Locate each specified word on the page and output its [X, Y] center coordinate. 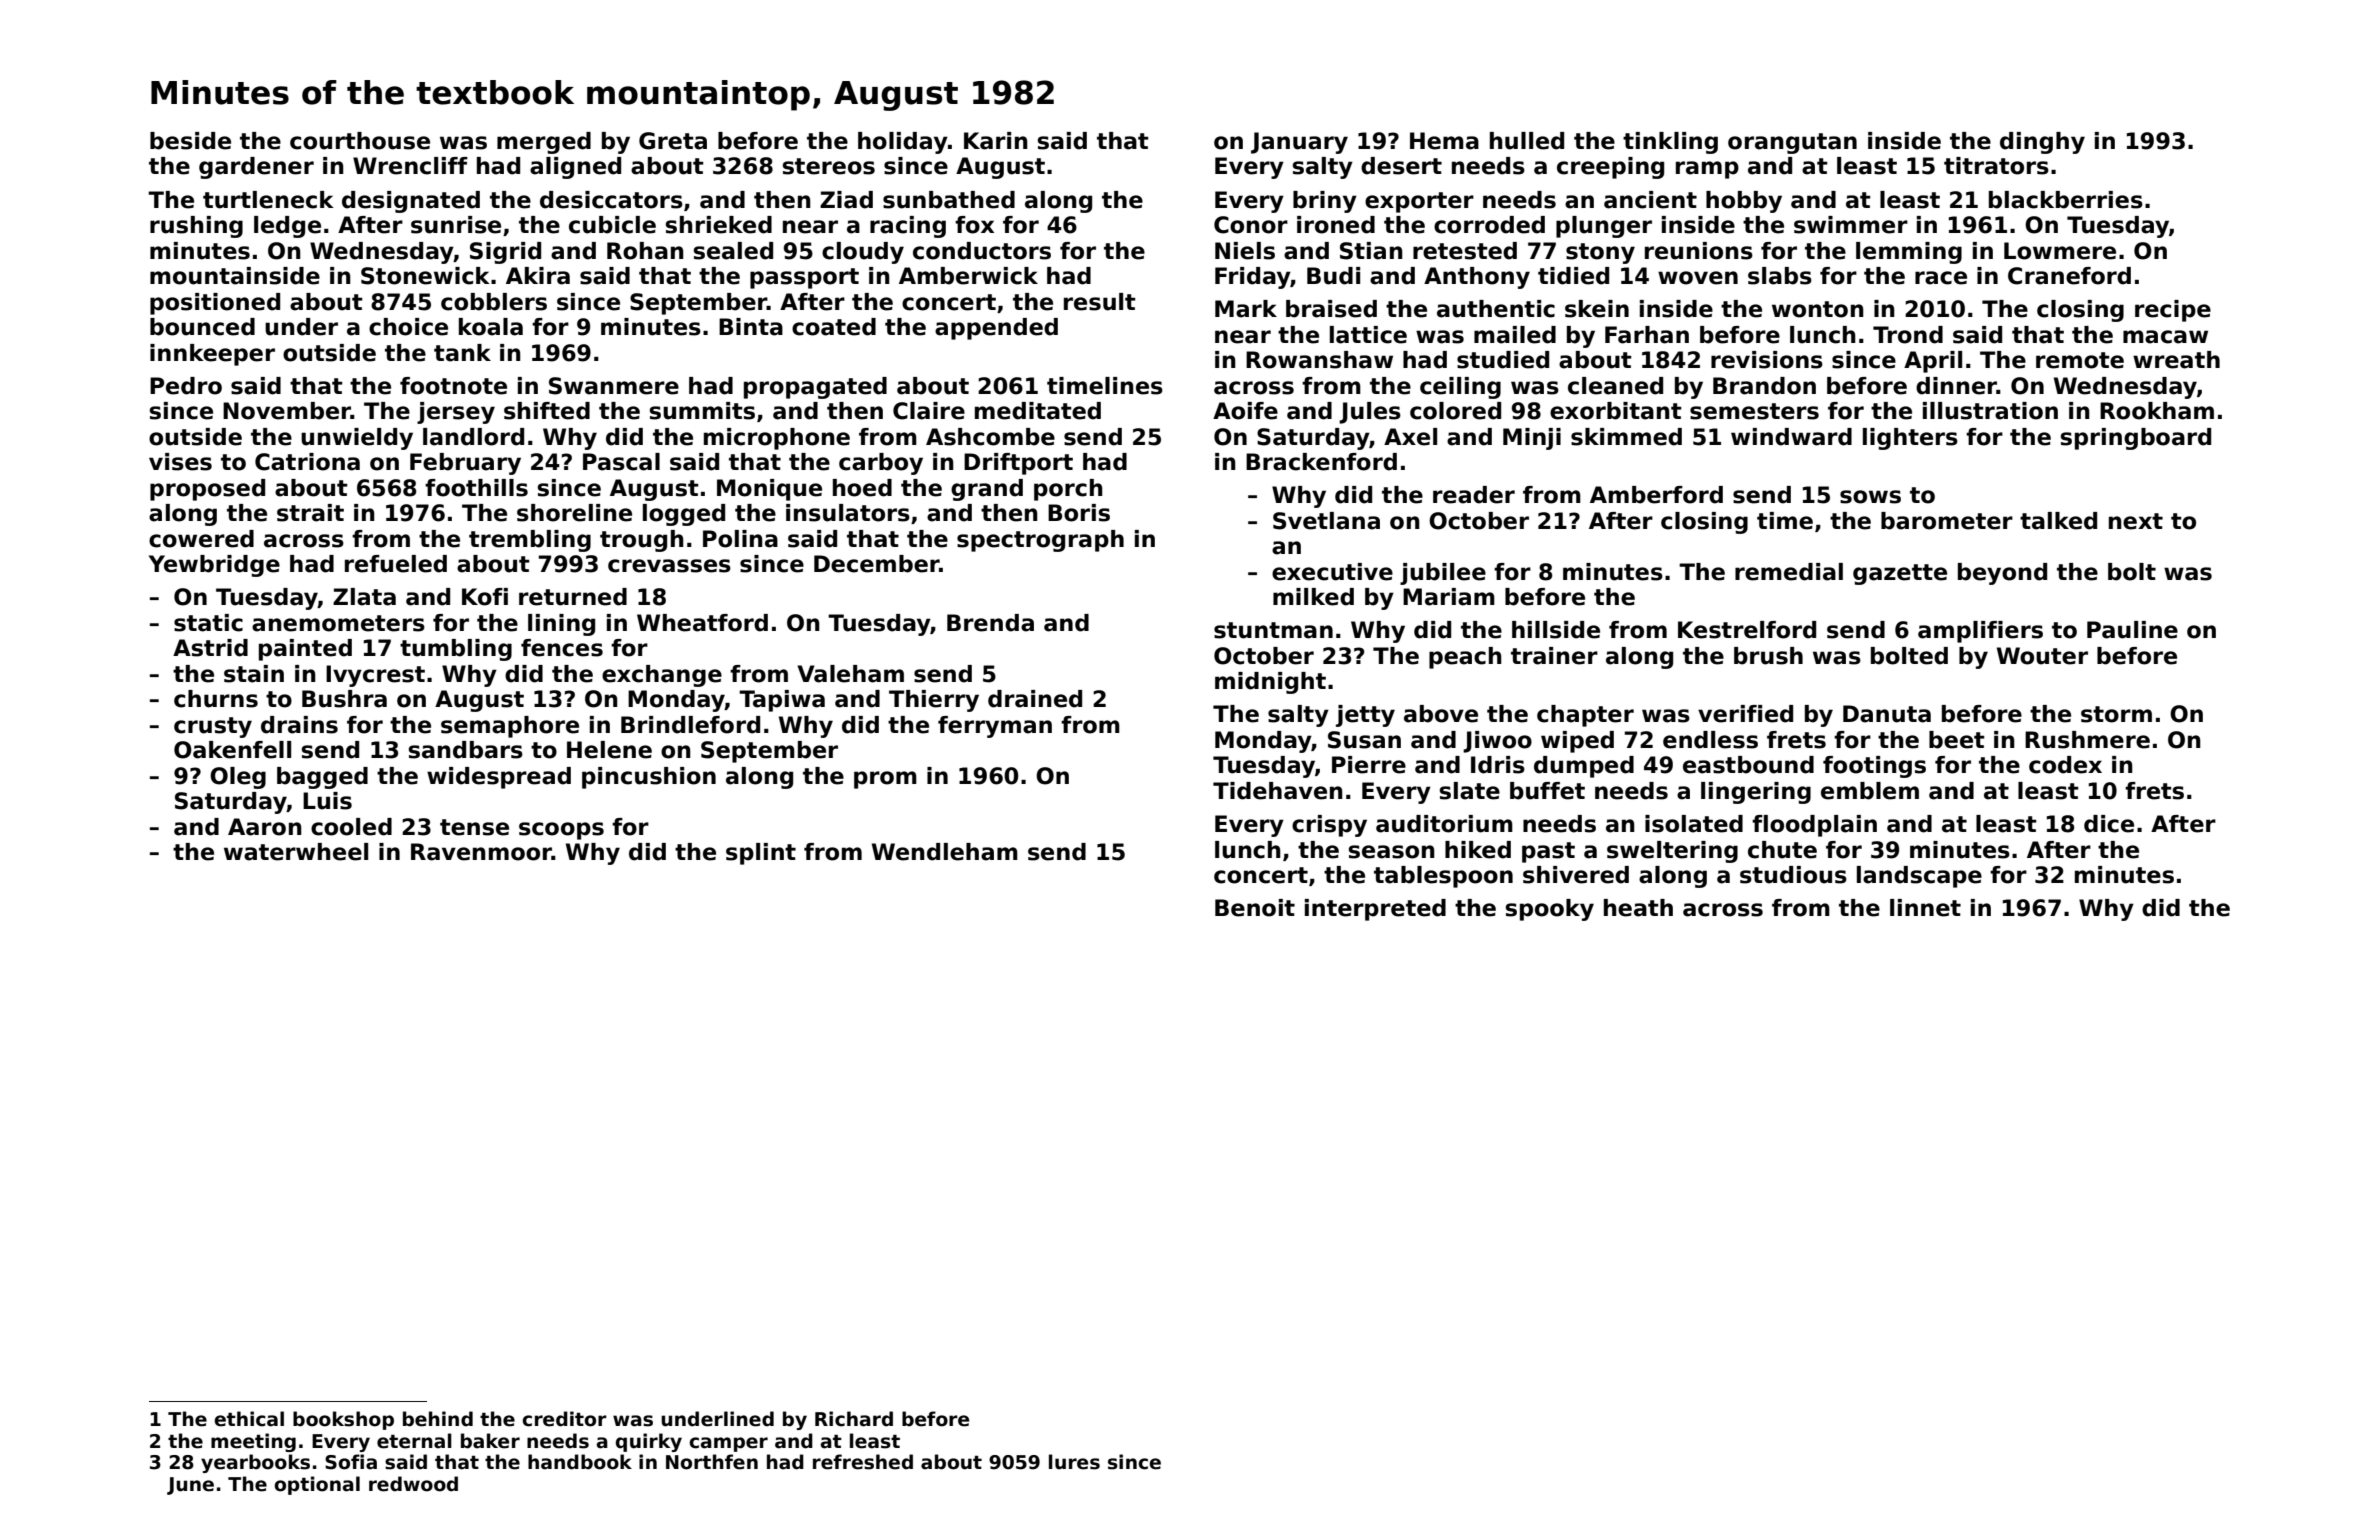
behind [438, 1419]
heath [1638, 908]
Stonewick [425, 276]
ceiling [1460, 388]
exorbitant [1616, 411]
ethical [249, 1419]
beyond [2002, 574]
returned [573, 597]
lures [1074, 1462]
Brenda [990, 623]
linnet [1925, 908]
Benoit [1255, 908]
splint [761, 854]
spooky [1550, 910]
